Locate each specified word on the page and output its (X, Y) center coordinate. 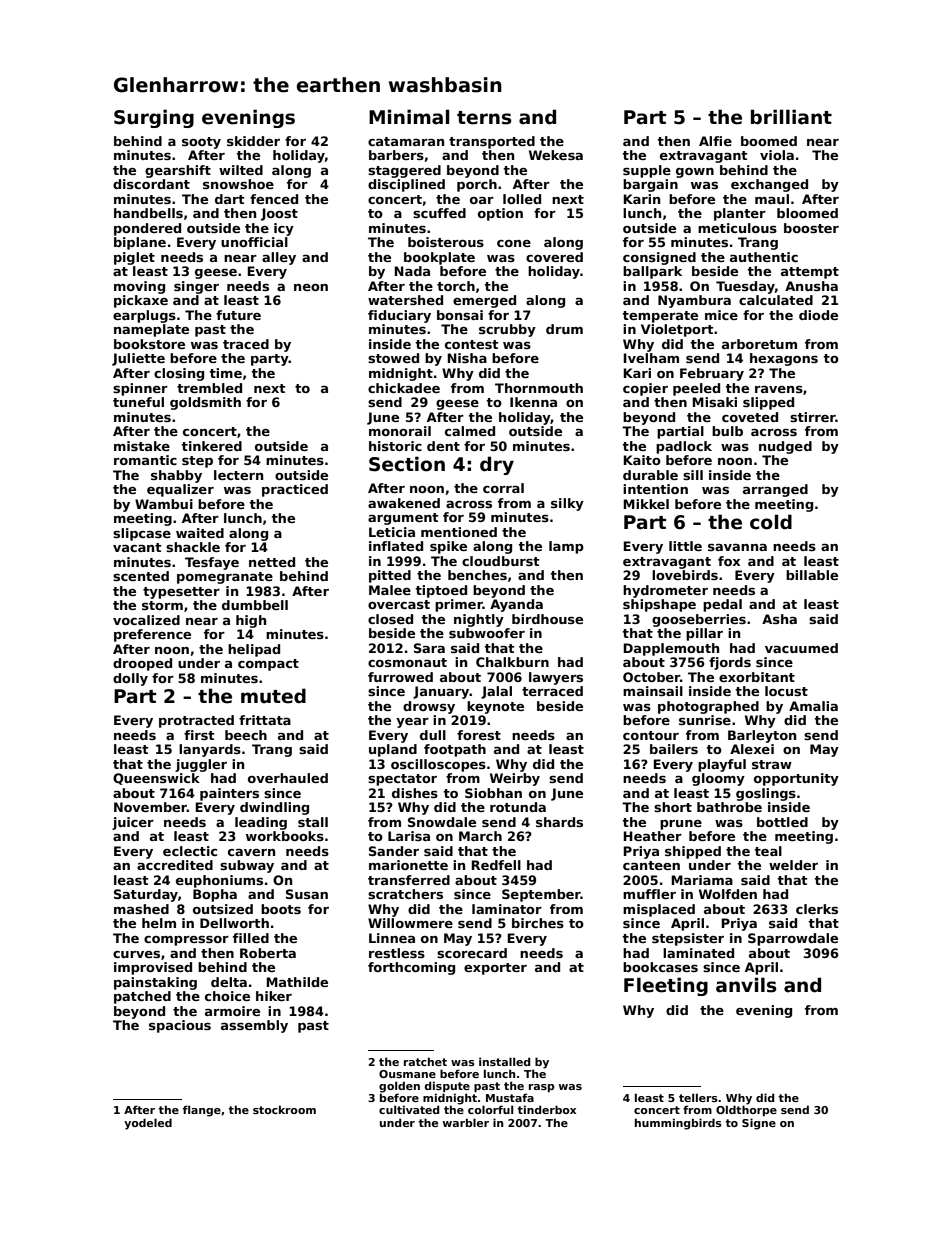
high (251, 621)
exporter (495, 969)
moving (139, 287)
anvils (746, 985)
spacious (180, 1026)
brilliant (791, 117)
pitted (390, 576)
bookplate (439, 258)
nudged (785, 447)
